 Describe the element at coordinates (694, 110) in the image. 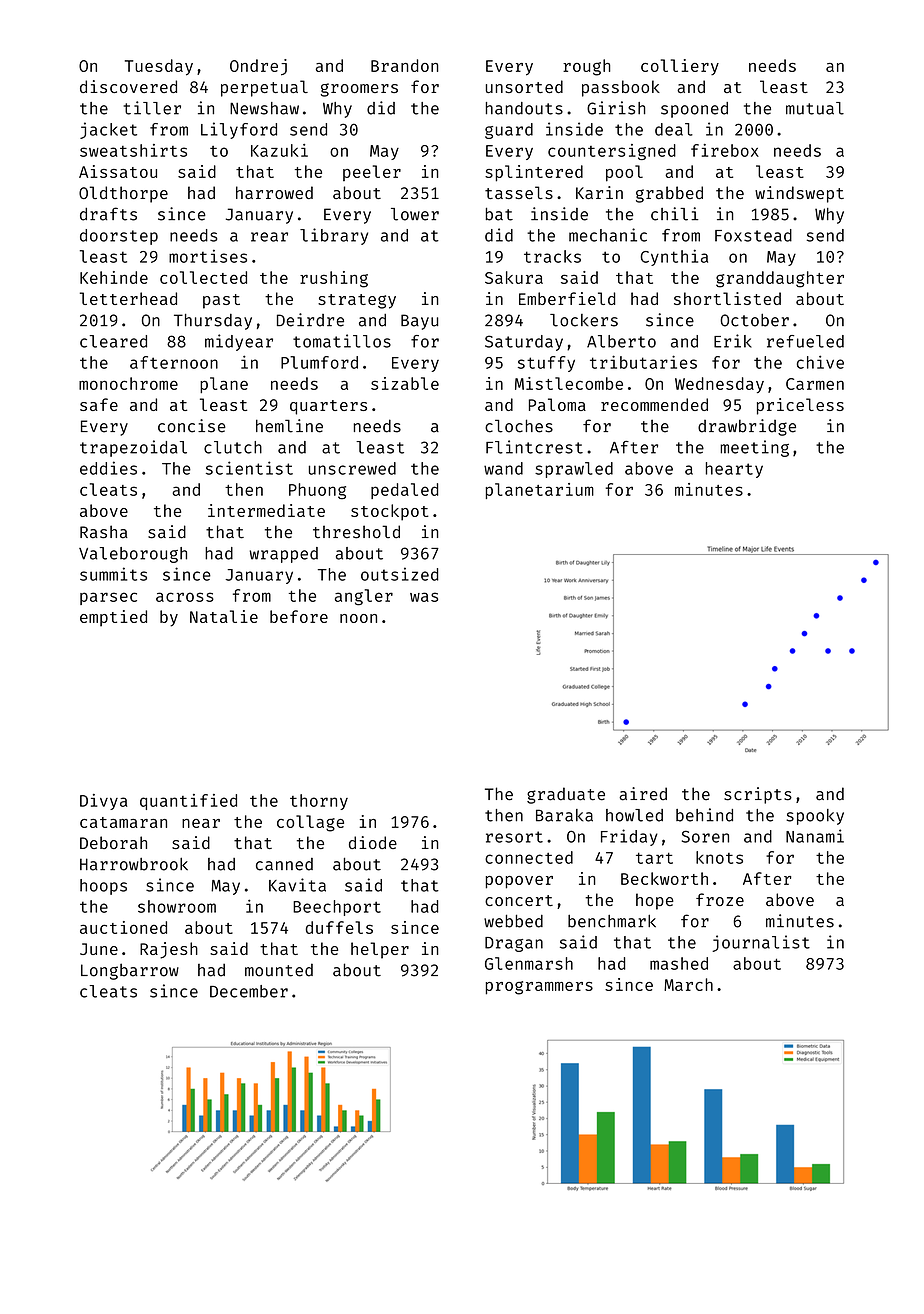

I see `spooned` at that location.
